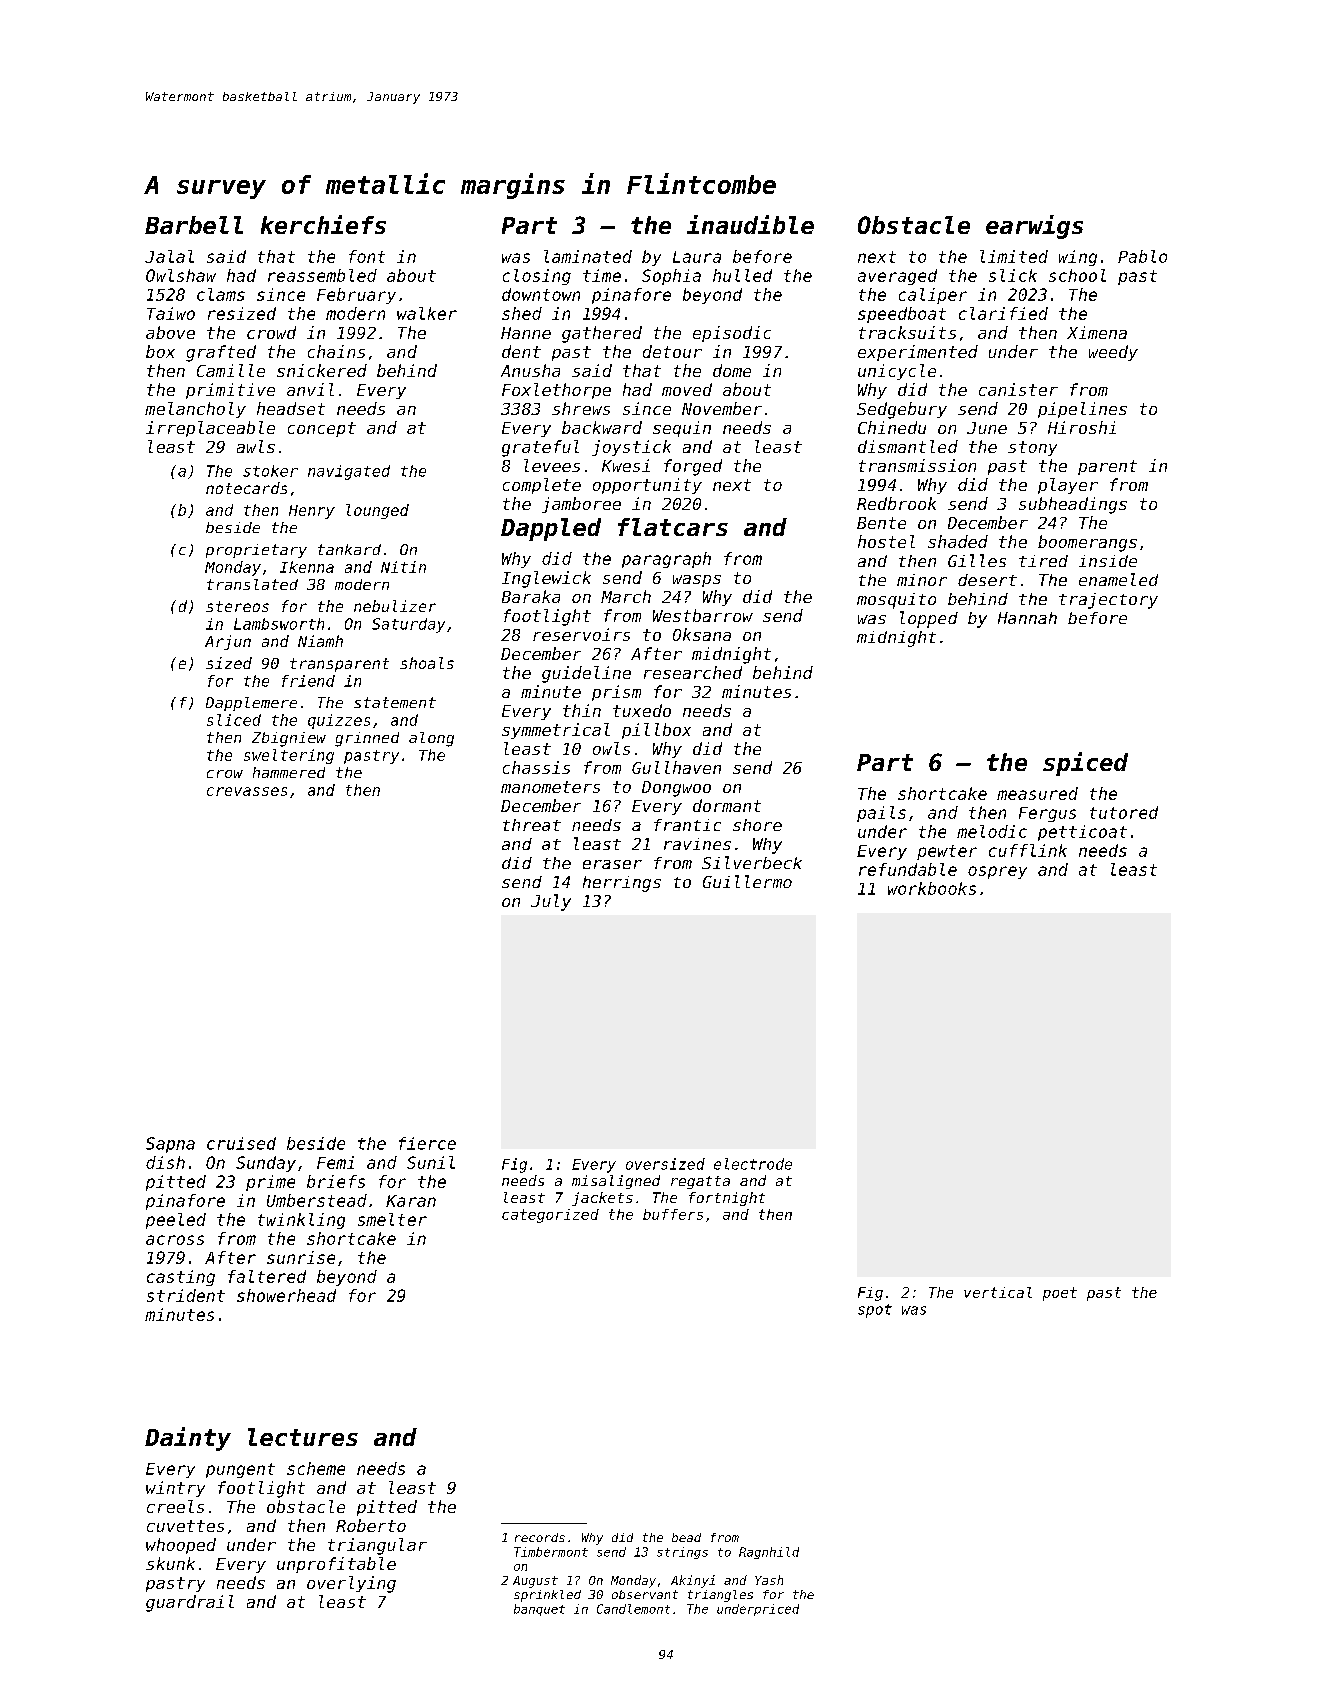  I want to click on averaged, so click(897, 277).
